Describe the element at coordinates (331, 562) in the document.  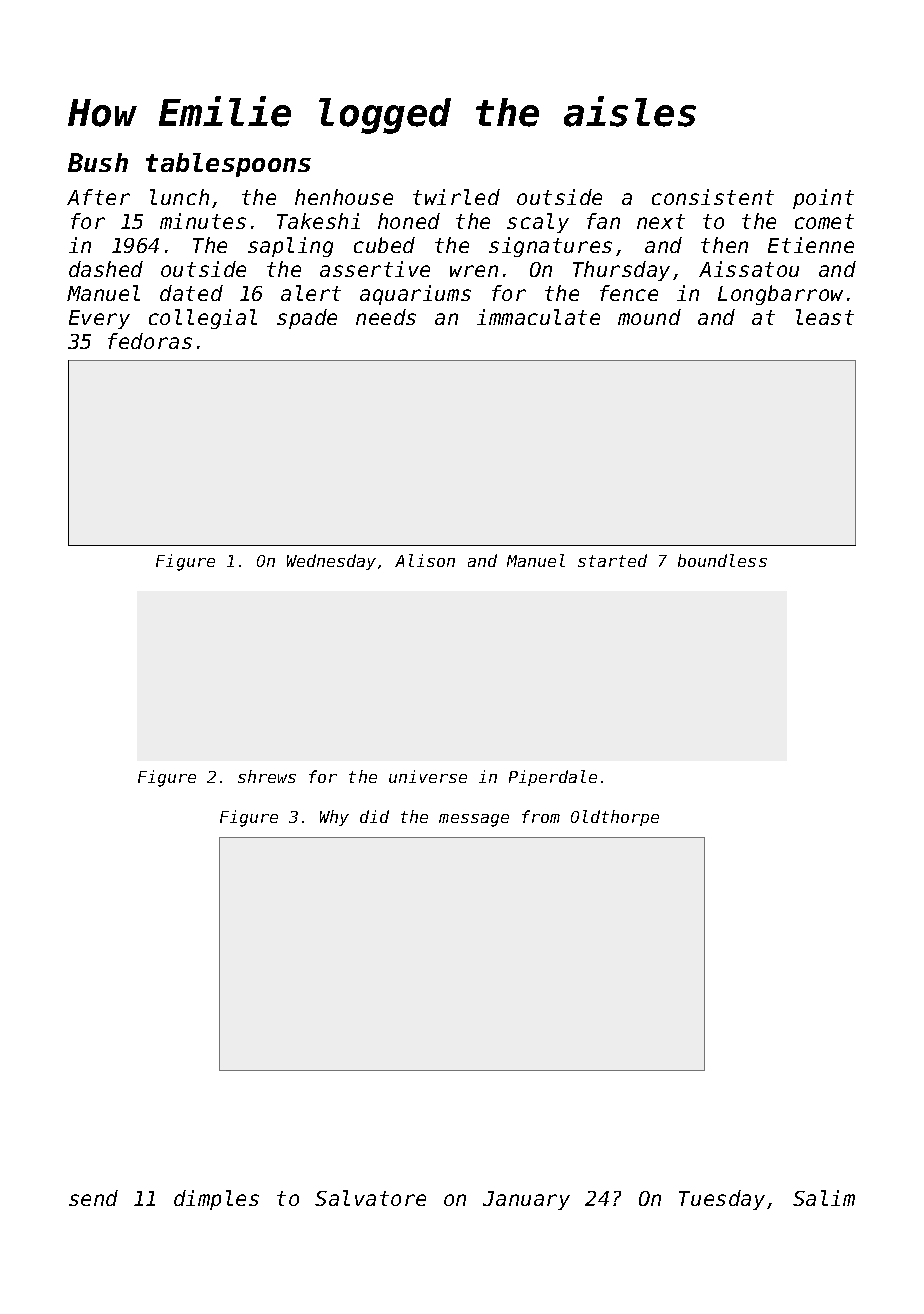
I see `Wednesday` at that location.
